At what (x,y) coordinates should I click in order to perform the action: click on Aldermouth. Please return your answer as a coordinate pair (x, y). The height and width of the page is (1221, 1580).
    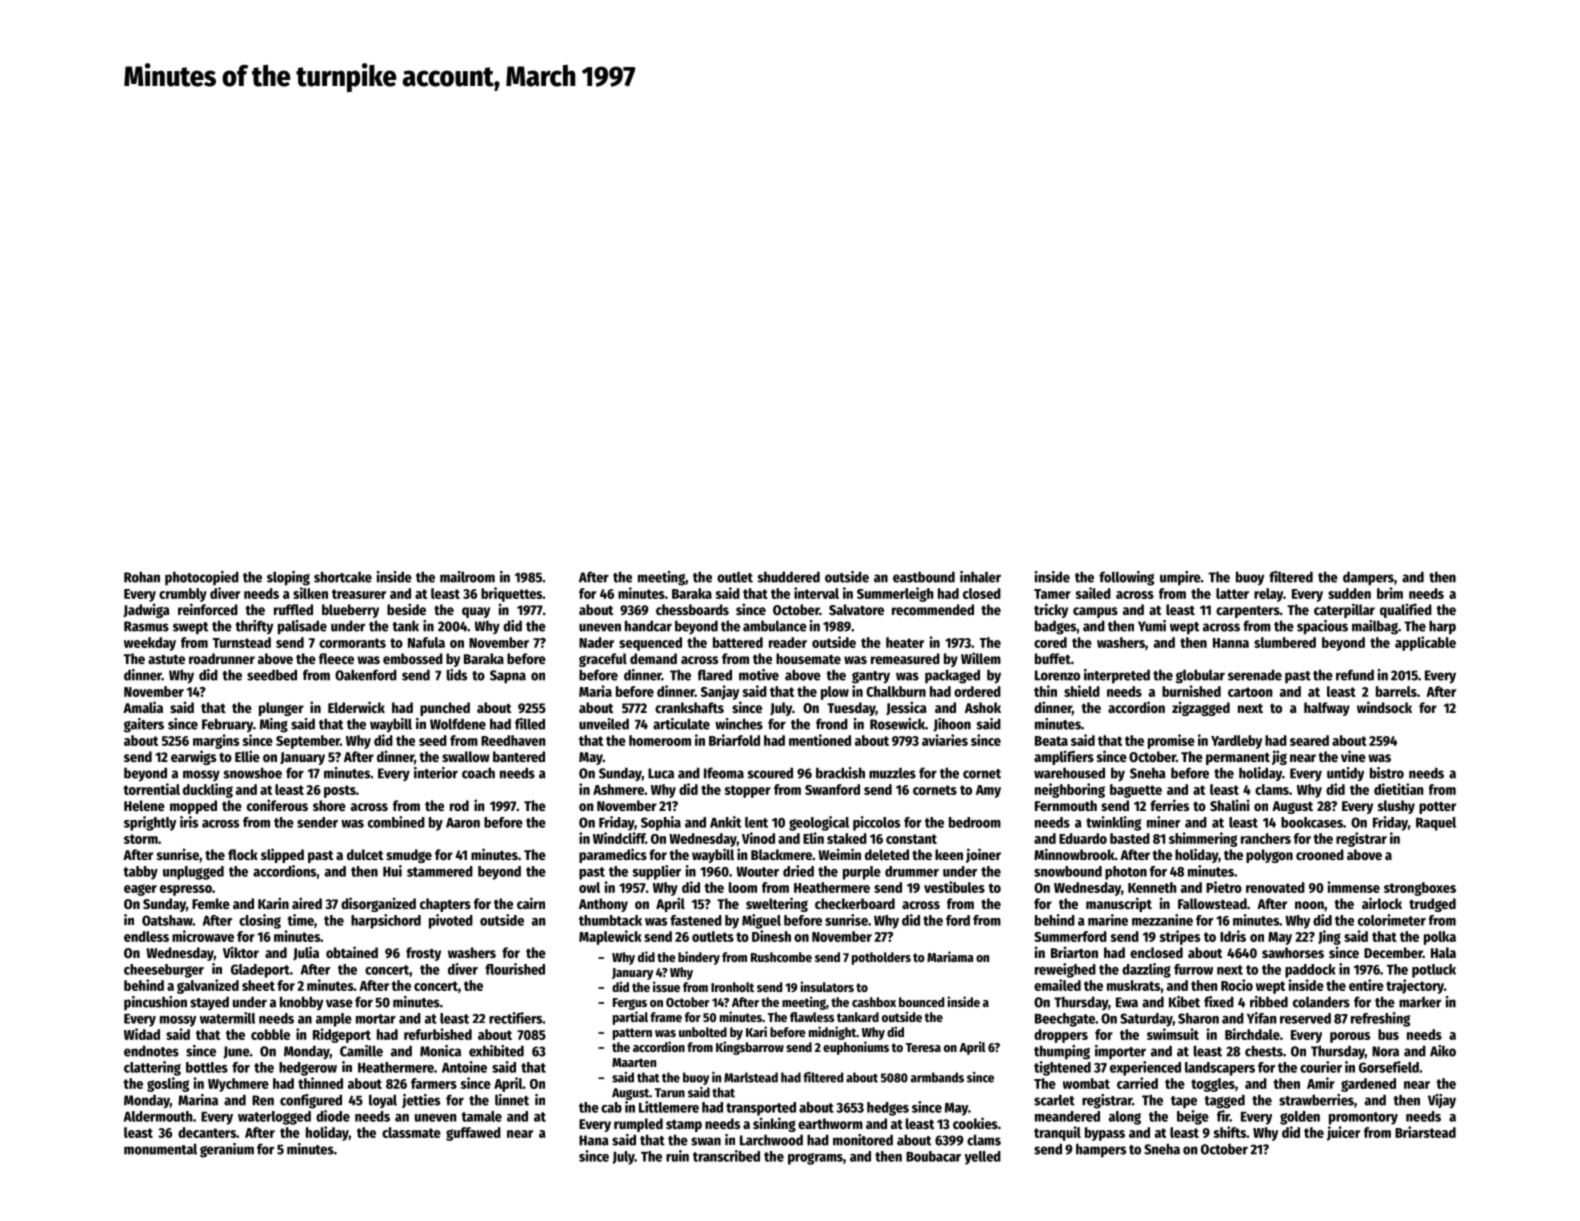
    Looking at the image, I should click on (158, 1116).
